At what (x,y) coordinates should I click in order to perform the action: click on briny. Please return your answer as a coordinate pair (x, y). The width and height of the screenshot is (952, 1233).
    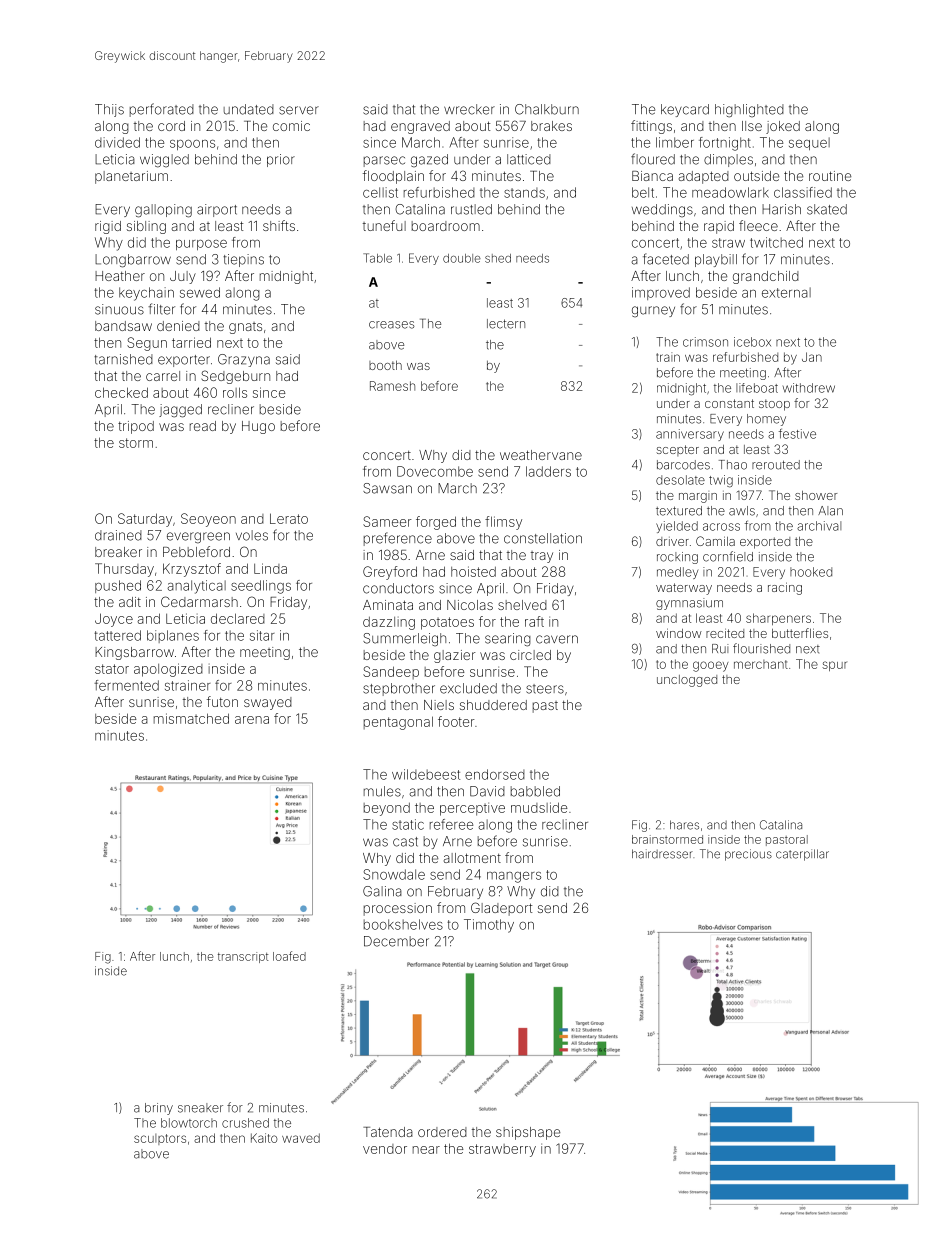
    Looking at the image, I should click on (159, 1109).
